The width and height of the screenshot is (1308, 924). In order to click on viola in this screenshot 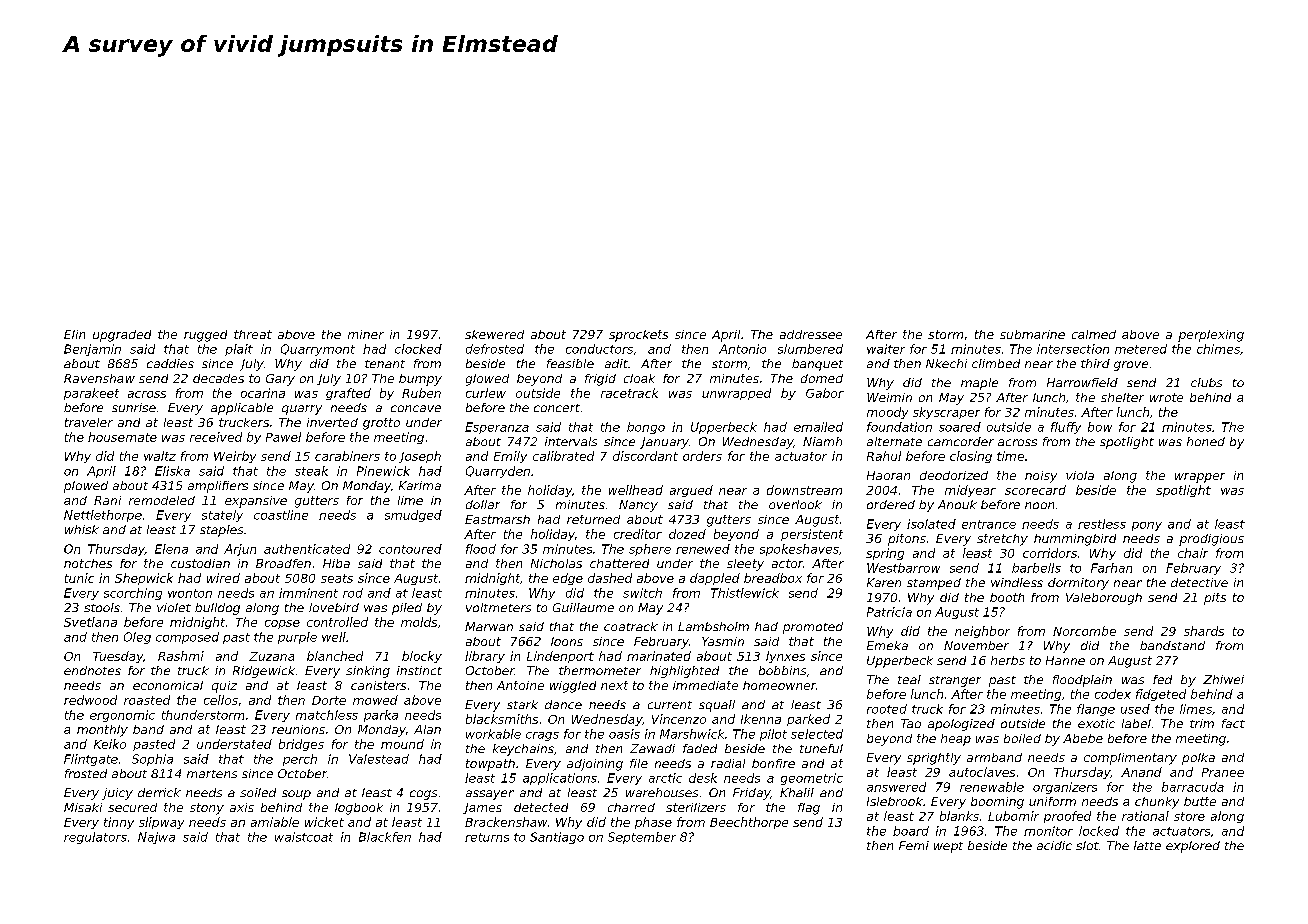, I will do `click(1080, 475)`.
